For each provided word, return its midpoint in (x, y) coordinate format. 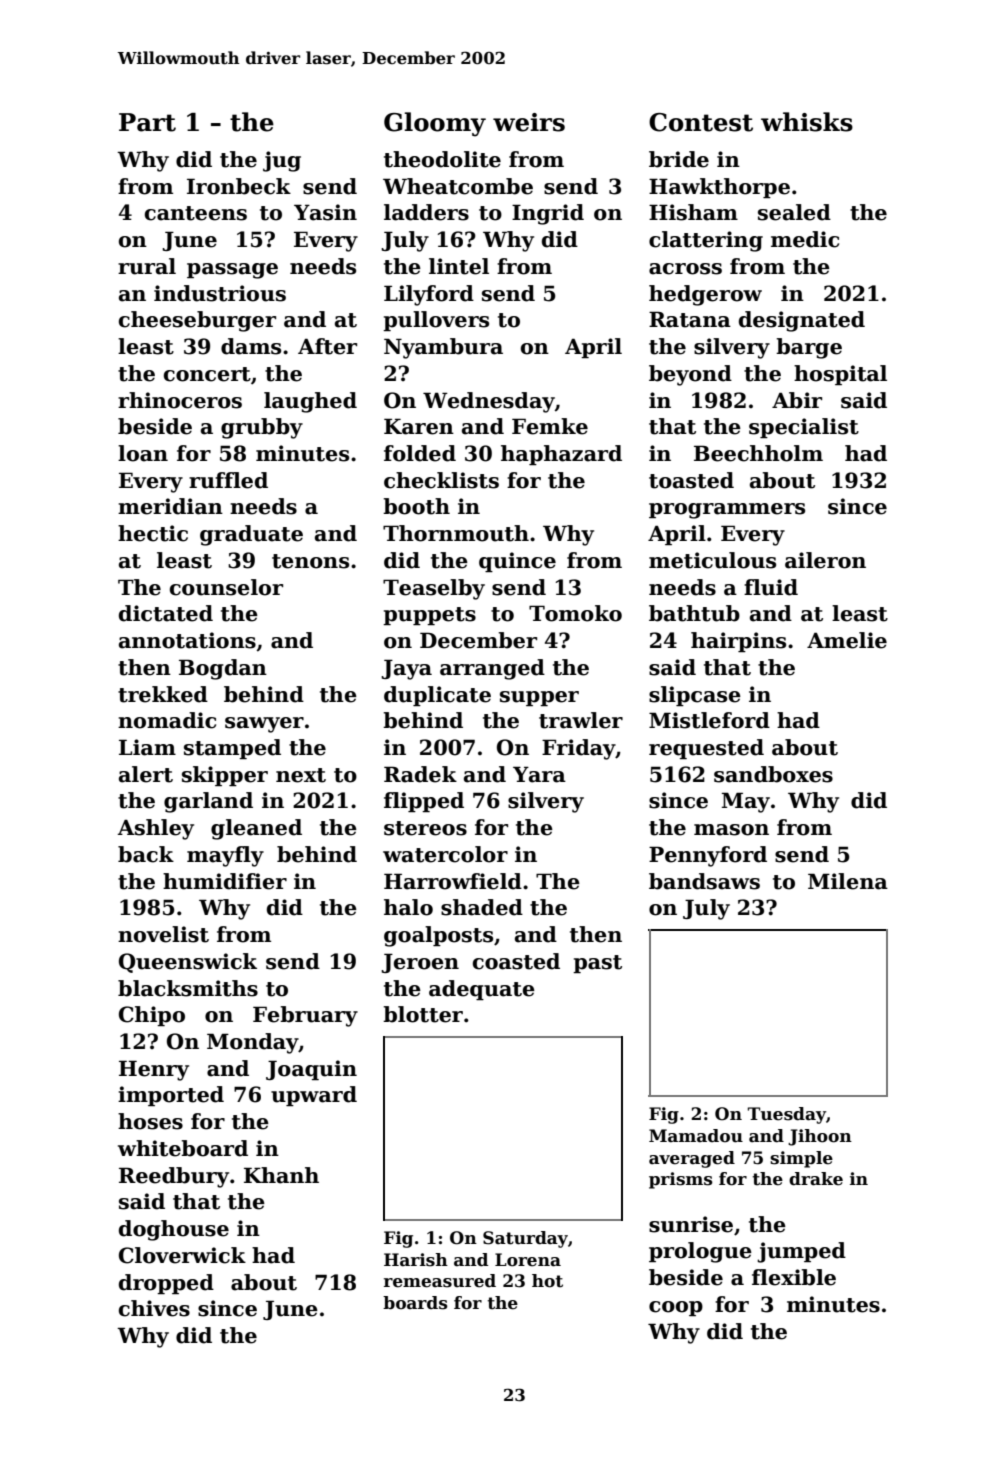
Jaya (406, 669)
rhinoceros (180, 400)
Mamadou (696, 1136)
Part (147, 122)
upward (314, 1096)
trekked (163, 694)
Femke (550, 426)
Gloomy (435, 124)
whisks (807, 122)
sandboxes (773, 774)
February (305, 1016)
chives (154, 1308)
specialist (804, 428)
